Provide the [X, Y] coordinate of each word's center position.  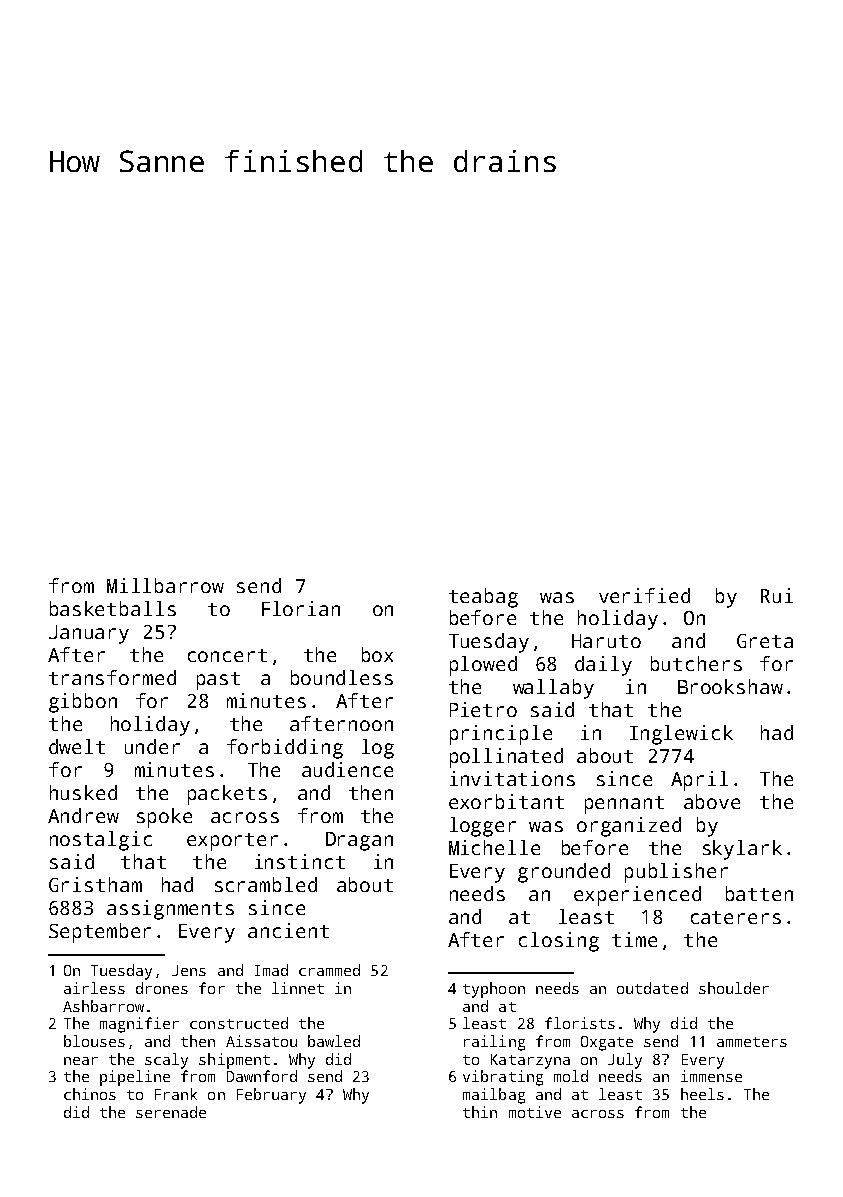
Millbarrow [165, 585]
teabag [483, 598]
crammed [329, 970]
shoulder [734, 988]
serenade [171, 1112]
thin [480, 1112]
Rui [777, 595]
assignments [170, 910]
